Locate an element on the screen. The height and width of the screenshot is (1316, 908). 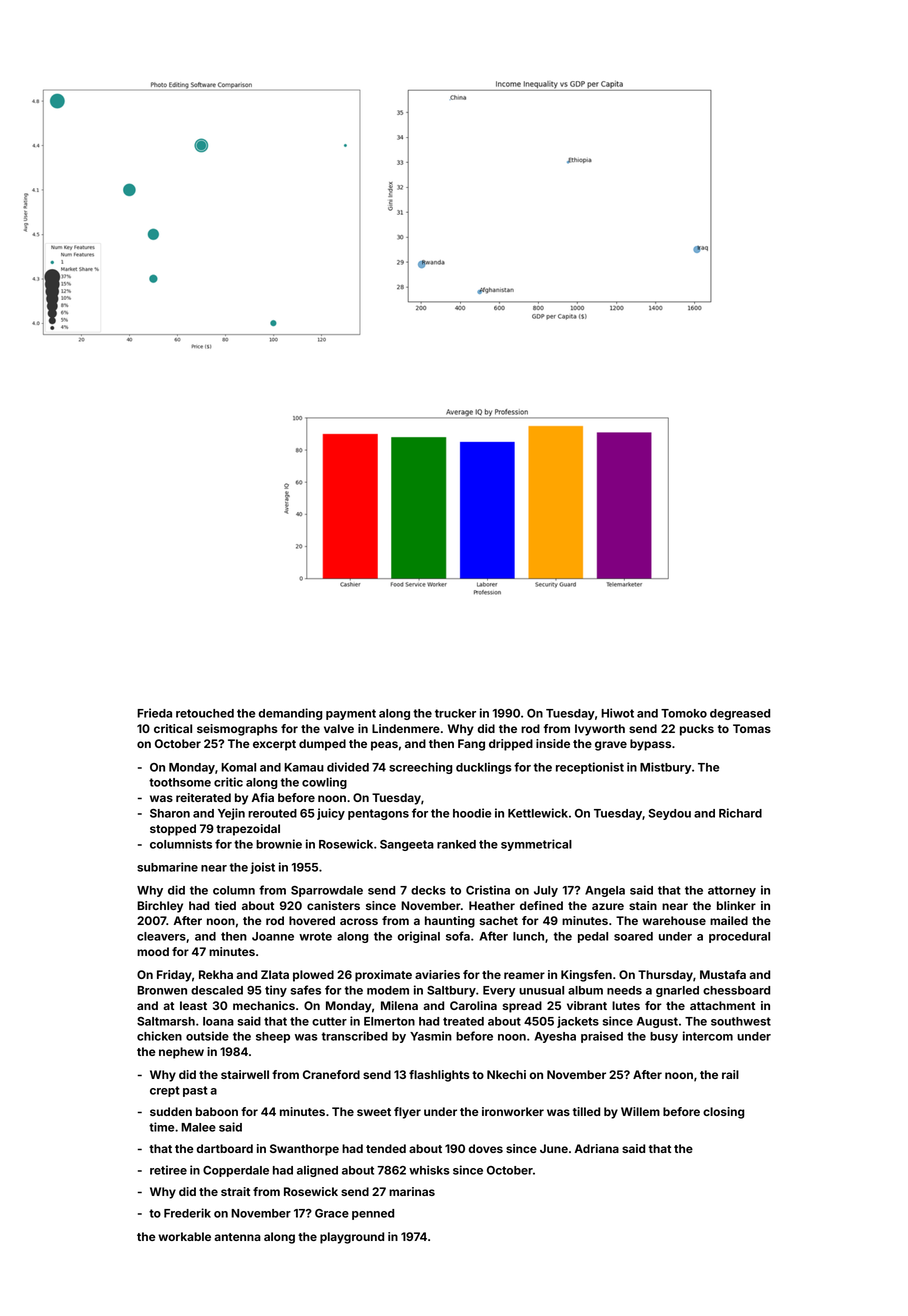
Swanthorpe is located at coordinates (304, 1150).
